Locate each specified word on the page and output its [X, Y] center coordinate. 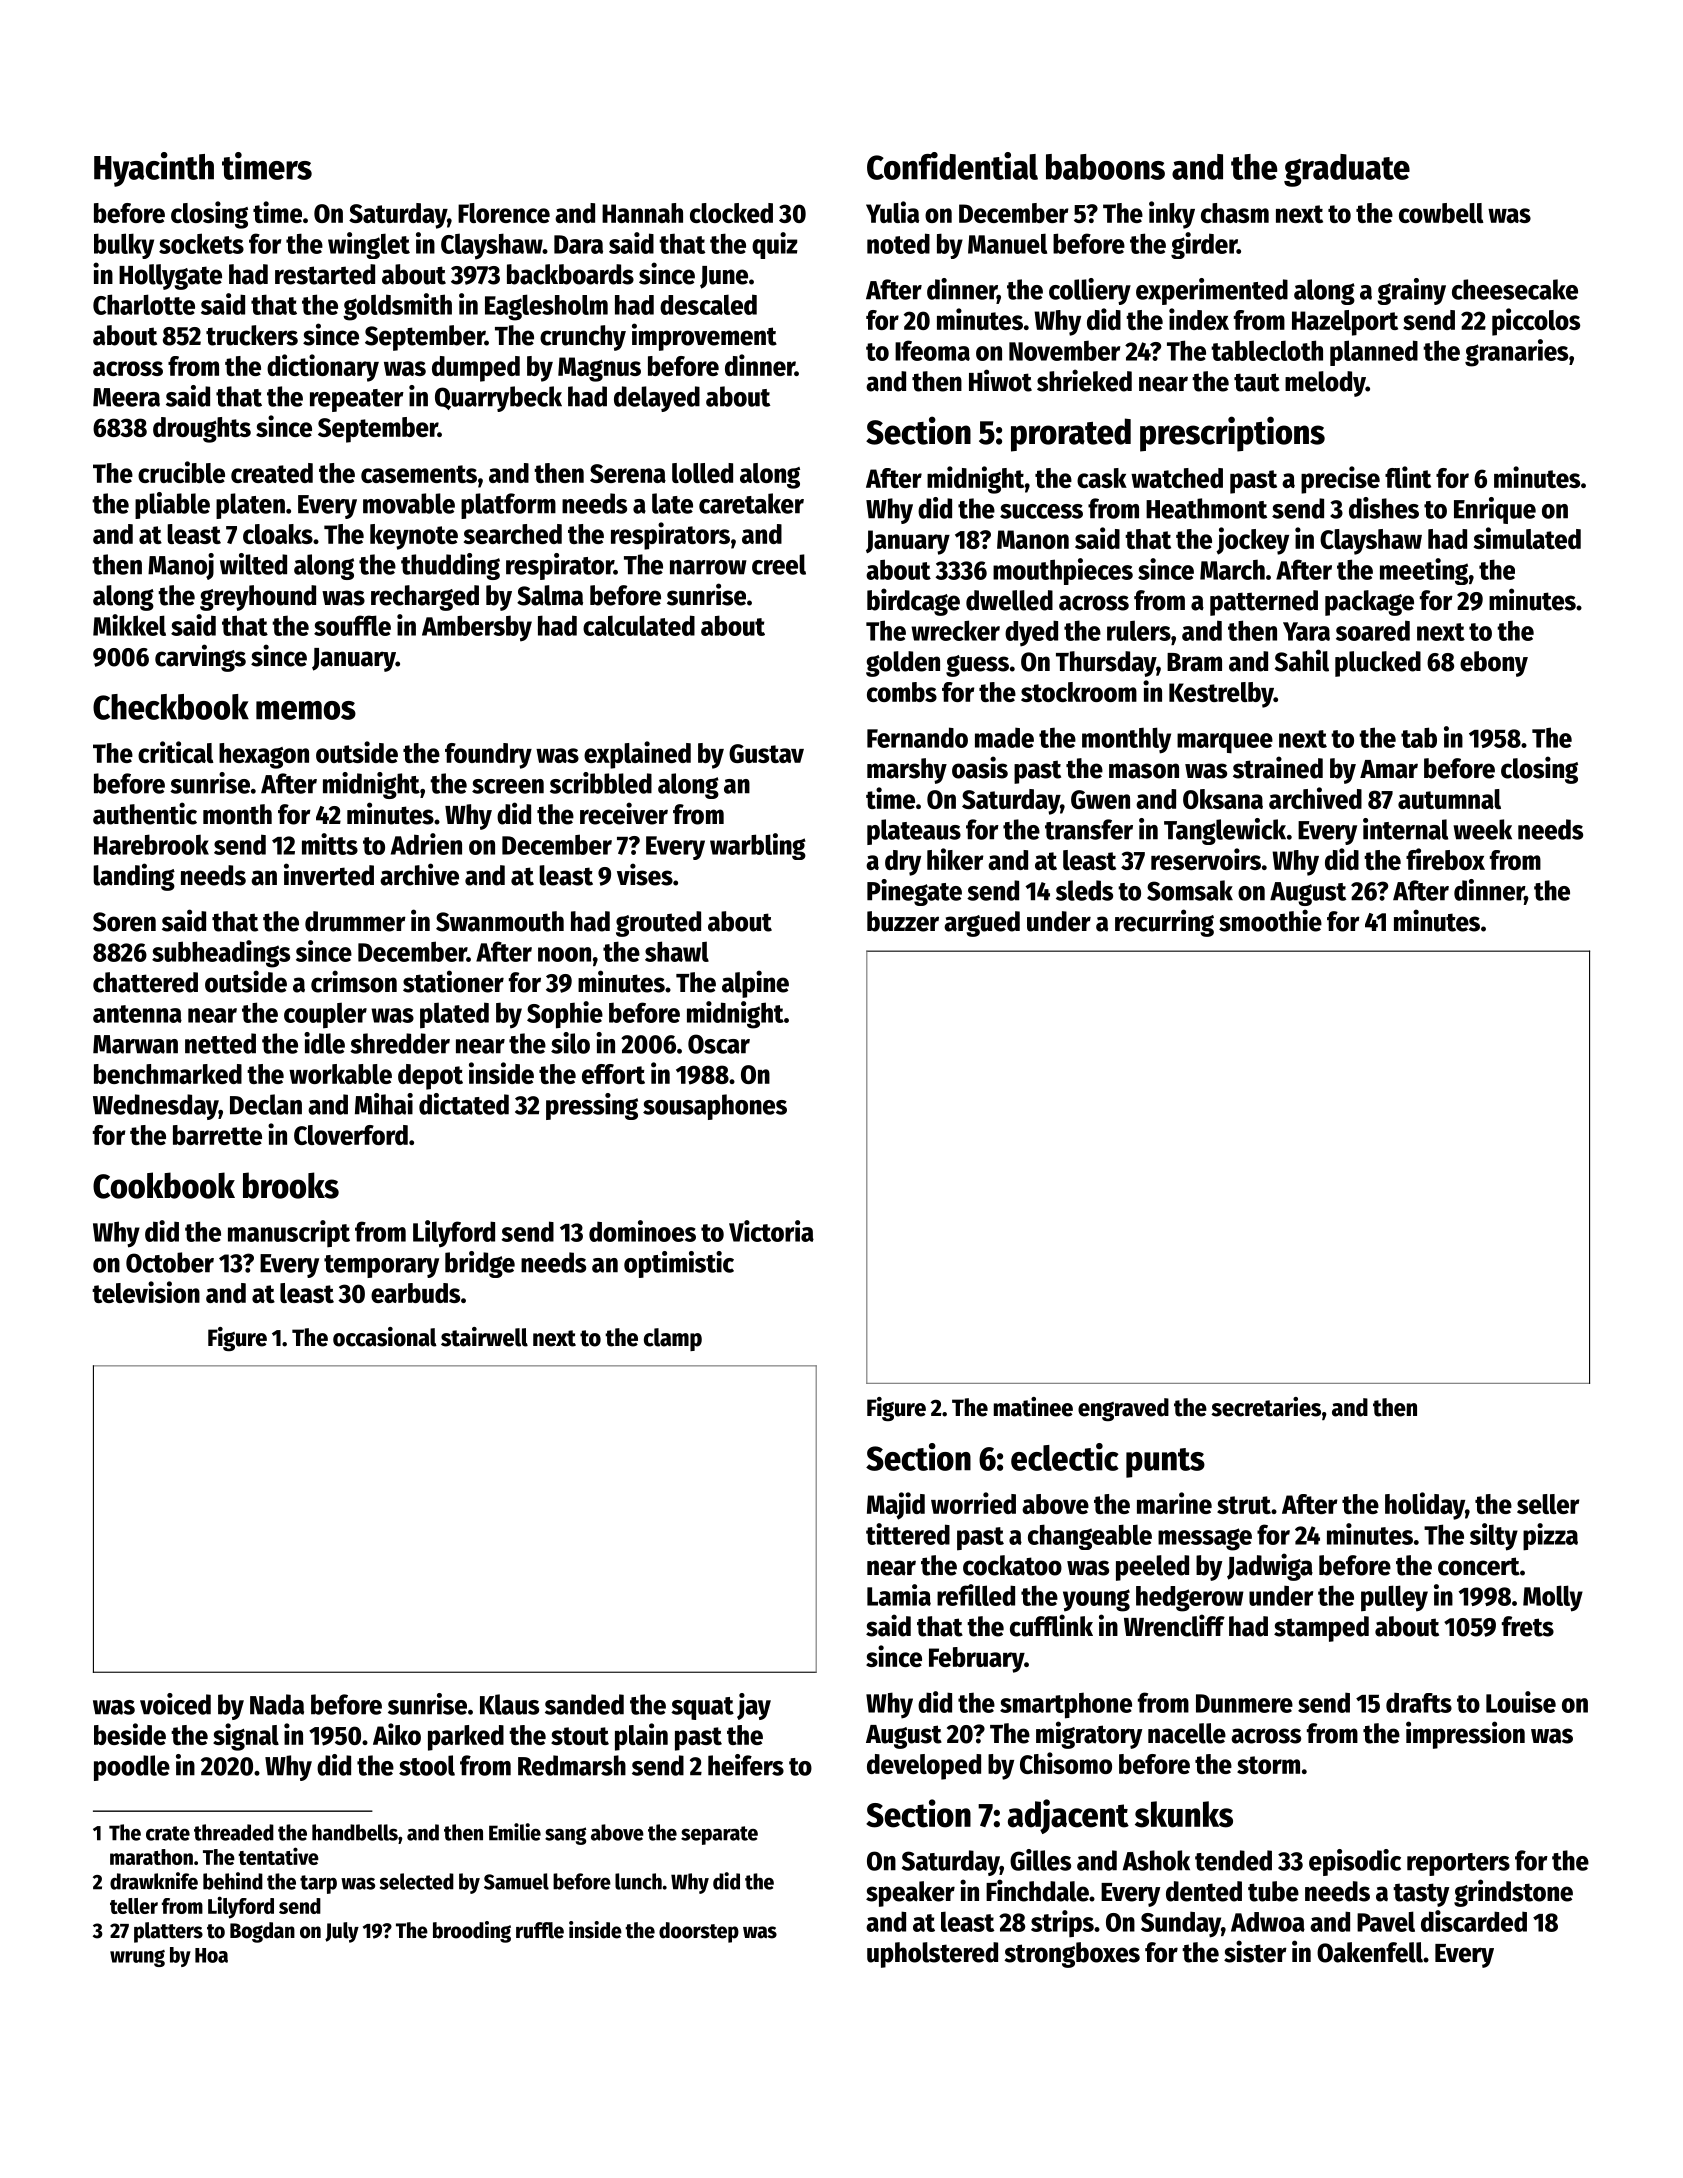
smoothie [1270, 920]
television [146, 1292]
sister [1255, 1951]
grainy [1411, 291]
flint [1408, 477]
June [724, 277]
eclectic [1065, 1457]
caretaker [751, 503]
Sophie [565, 1015]
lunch [638, 1881]
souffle [352, 625]
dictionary [323, 368]
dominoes [642, 1231]
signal [246, 1737]
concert [1479, 1566]
